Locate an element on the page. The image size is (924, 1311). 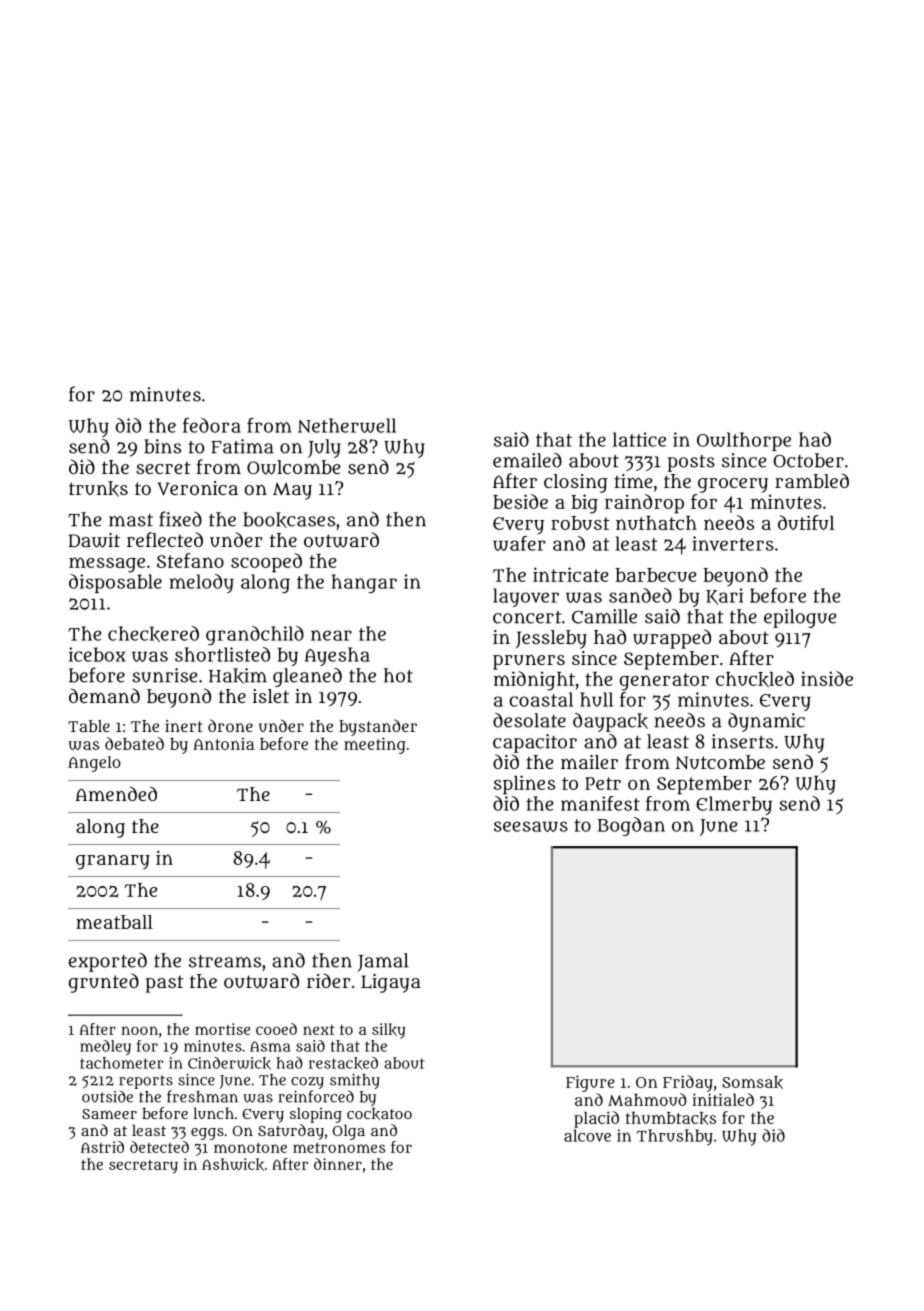
Kari is located at coordinates (724, 596).
